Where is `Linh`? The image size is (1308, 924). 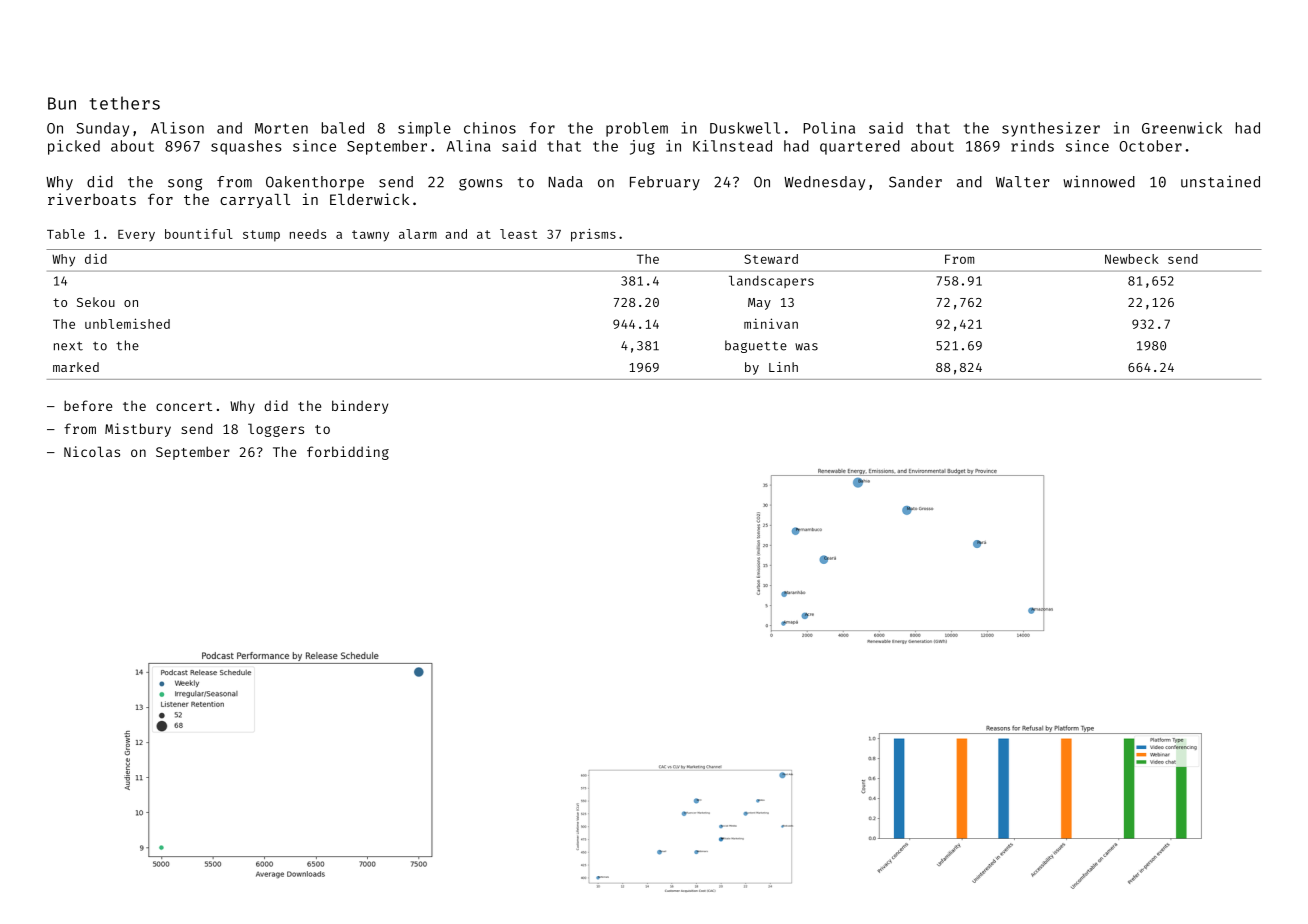
Linh is located at coordinates (783, 367).
